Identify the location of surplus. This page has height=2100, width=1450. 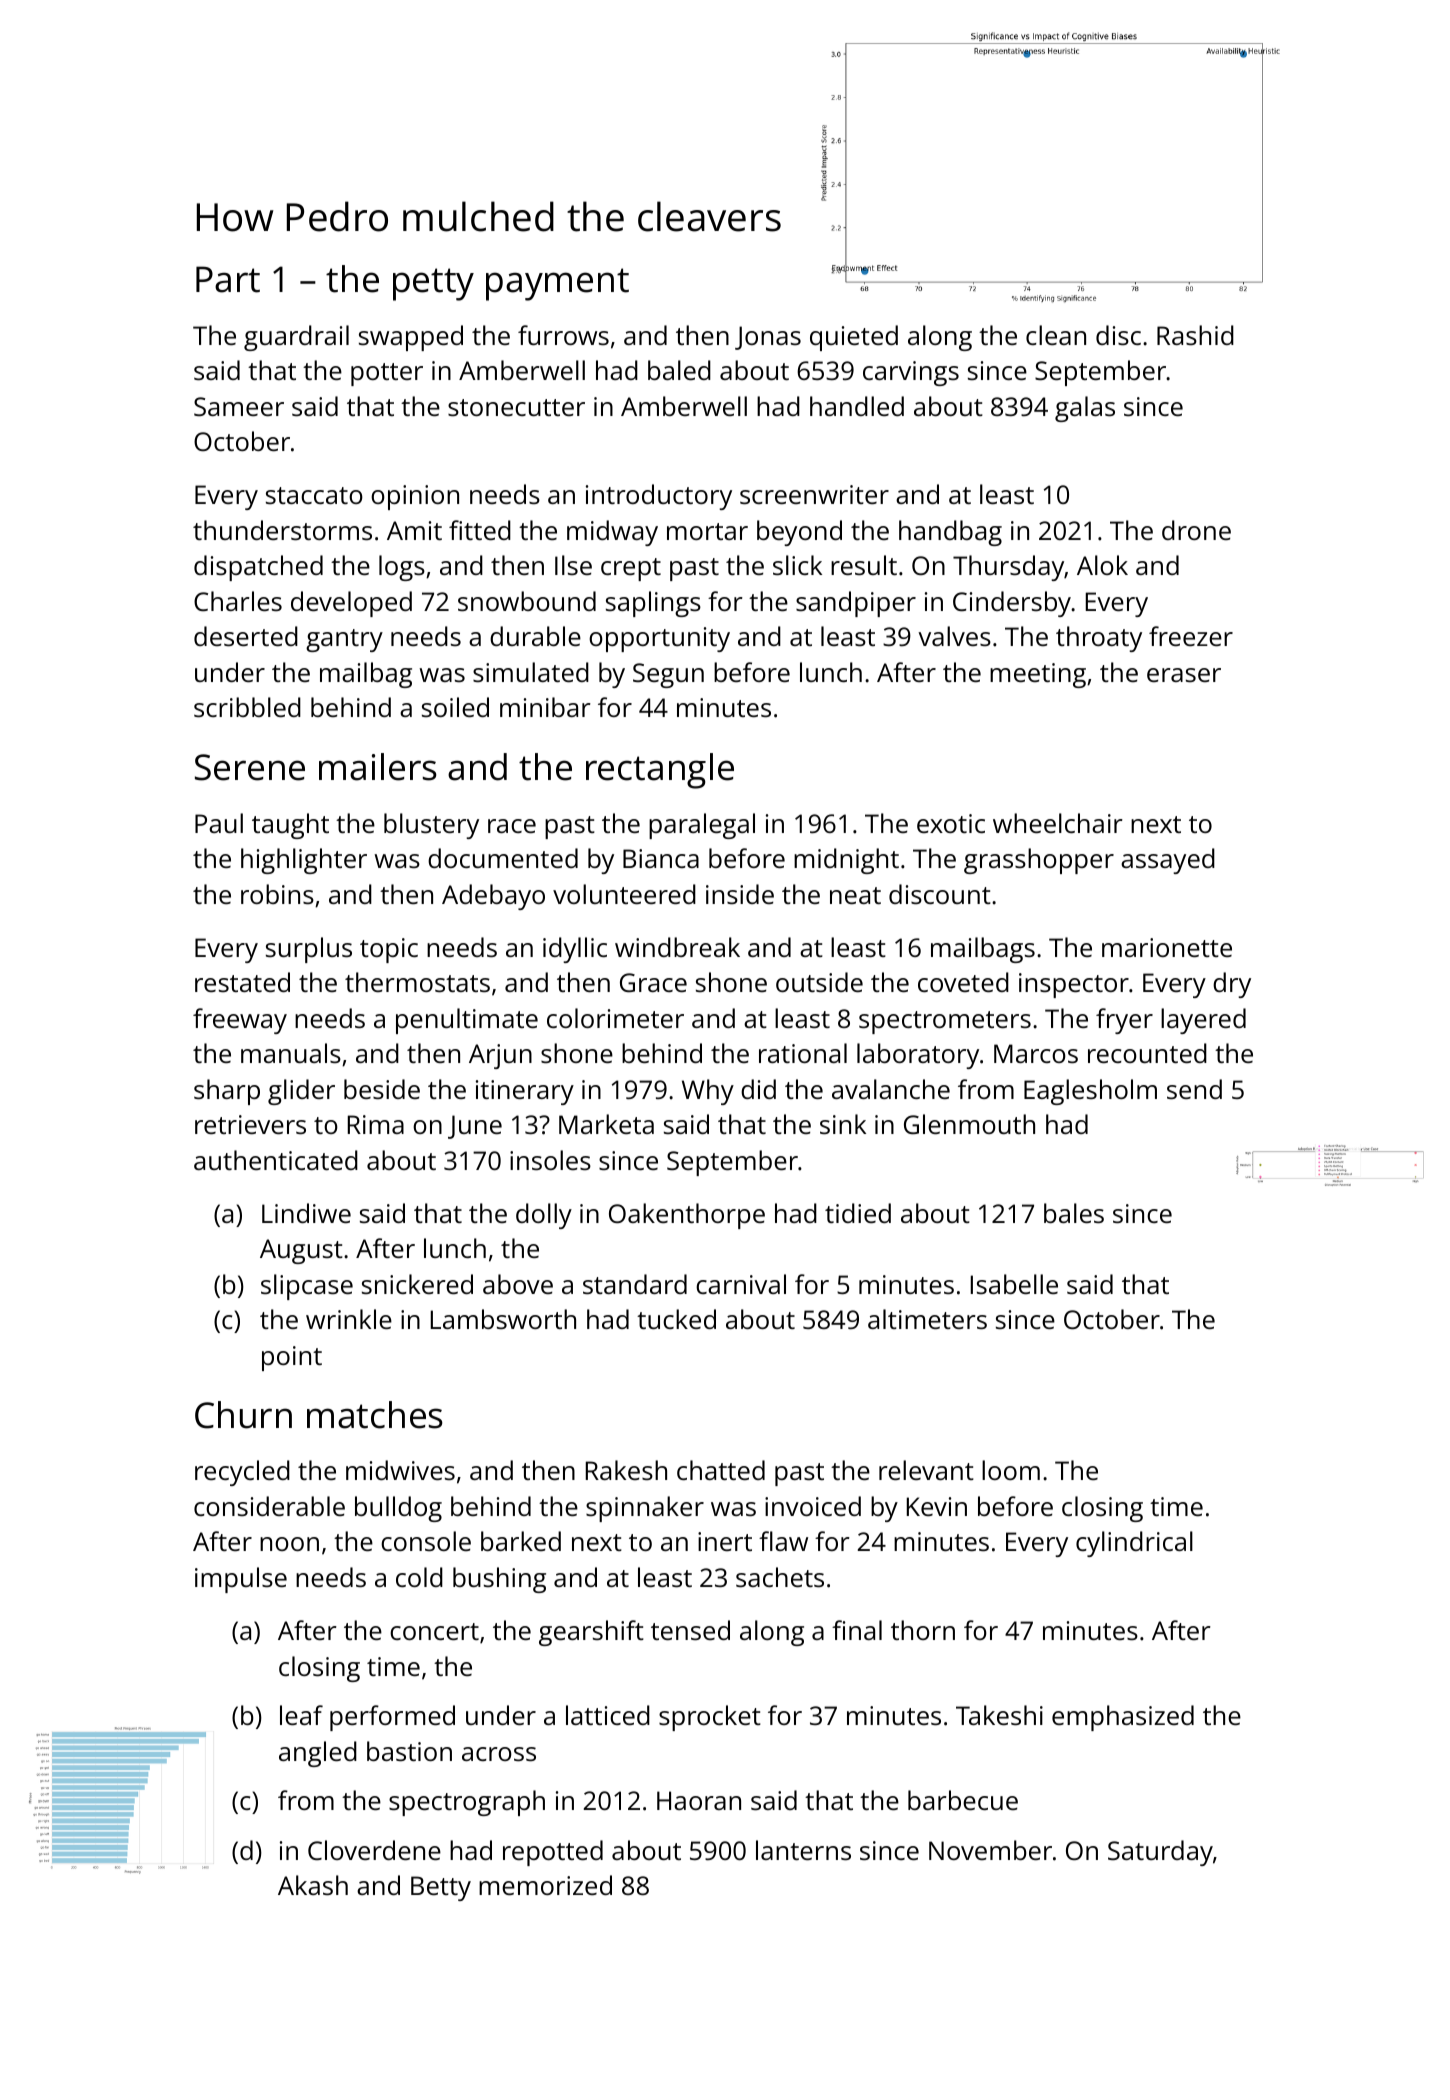
(309, 950).
